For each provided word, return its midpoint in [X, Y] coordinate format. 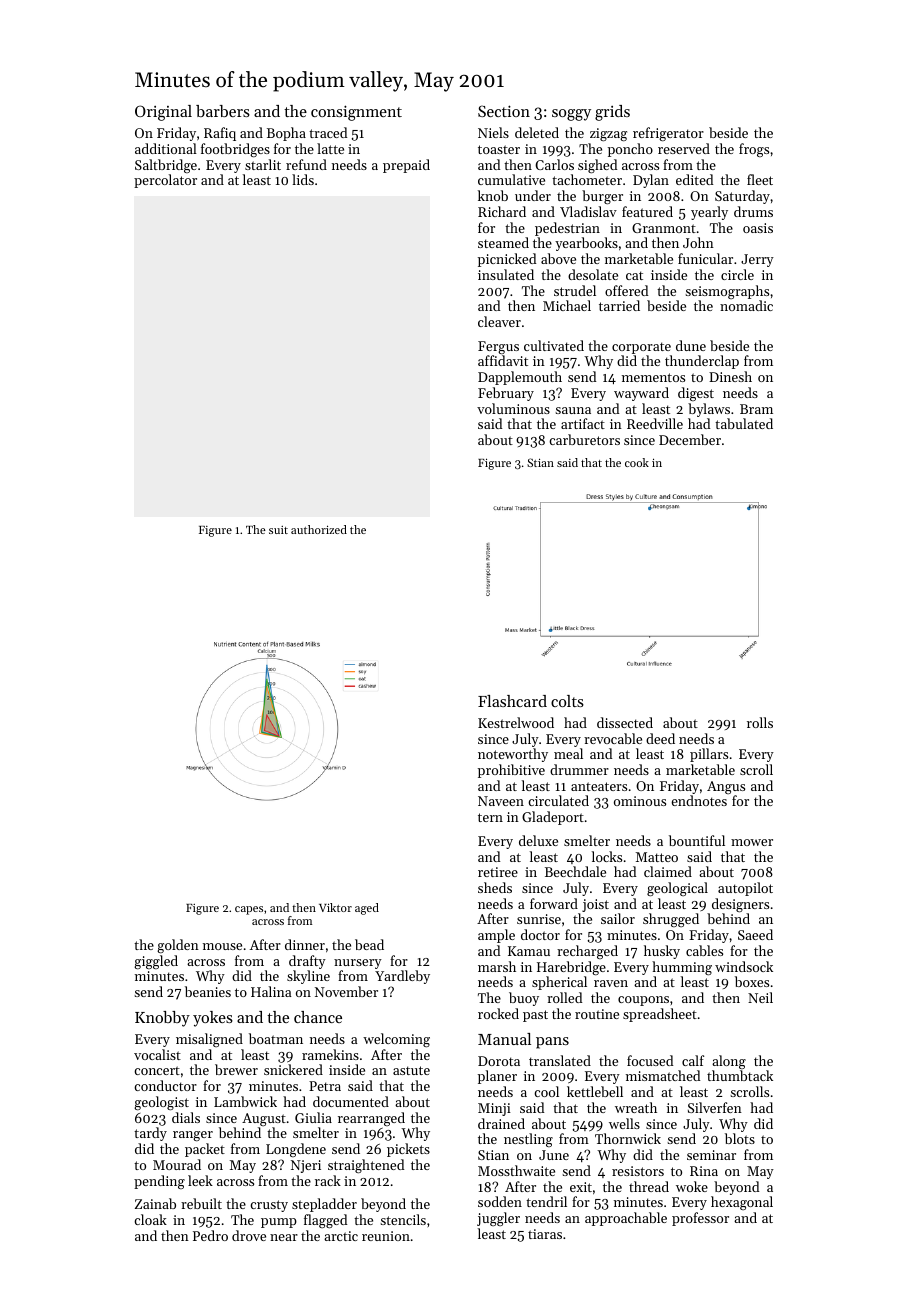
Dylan [651, 181]
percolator [165, 181]
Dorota [499, 1061]
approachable [626, 1219]
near [284, 1237]
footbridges [235, 150]
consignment [356, 113]
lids [303, 179]
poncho [630, 150]
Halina [271, 991]
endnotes [699, 800]
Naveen [501, 801]
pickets [408, 1150]
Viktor [335, 907]
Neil [760, 997]
